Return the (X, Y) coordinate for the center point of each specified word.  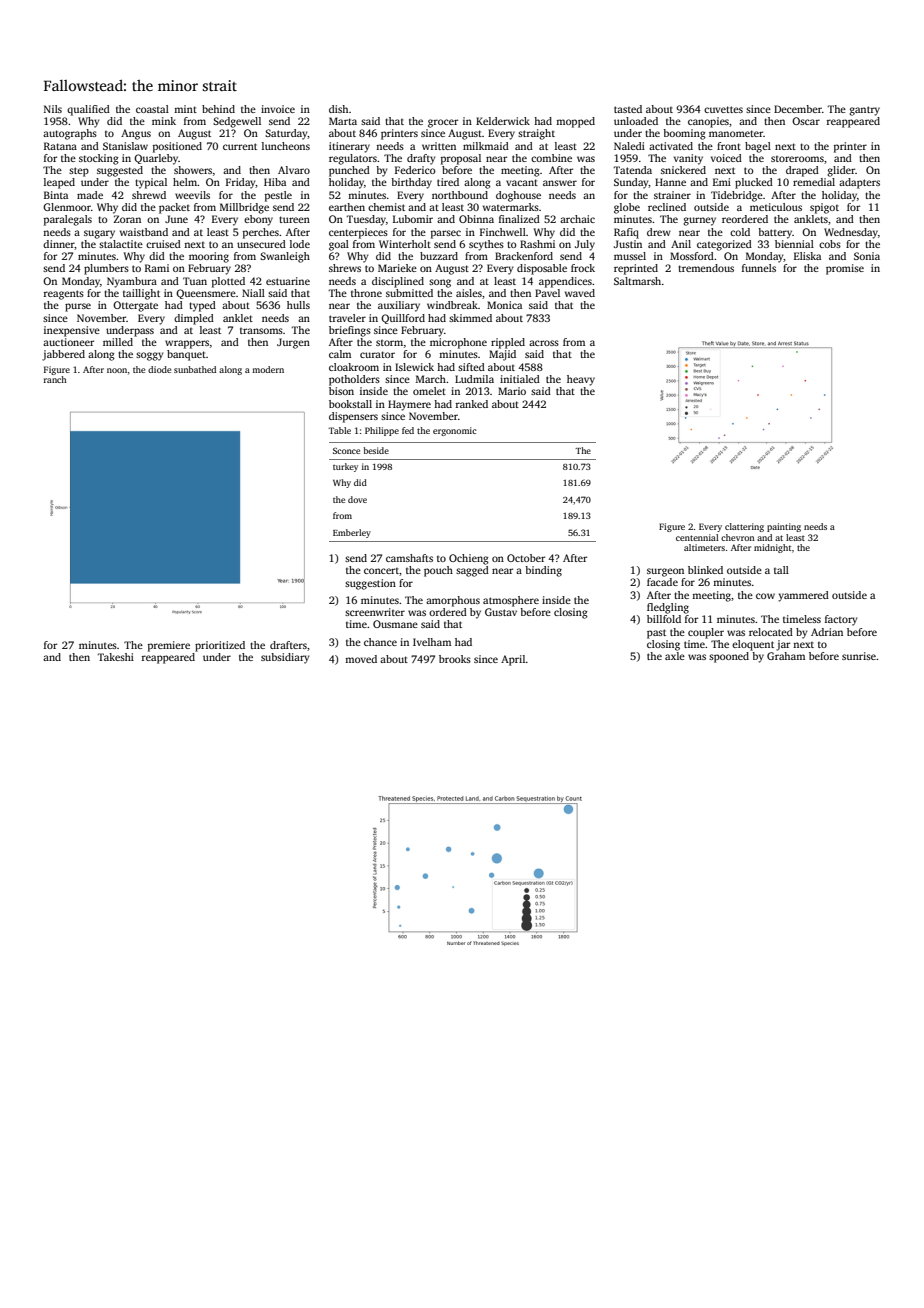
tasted (628, 109)
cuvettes (723, 109)
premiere (169, 646)
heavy (581, 380)
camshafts (409, 558)
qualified (88, 110)
